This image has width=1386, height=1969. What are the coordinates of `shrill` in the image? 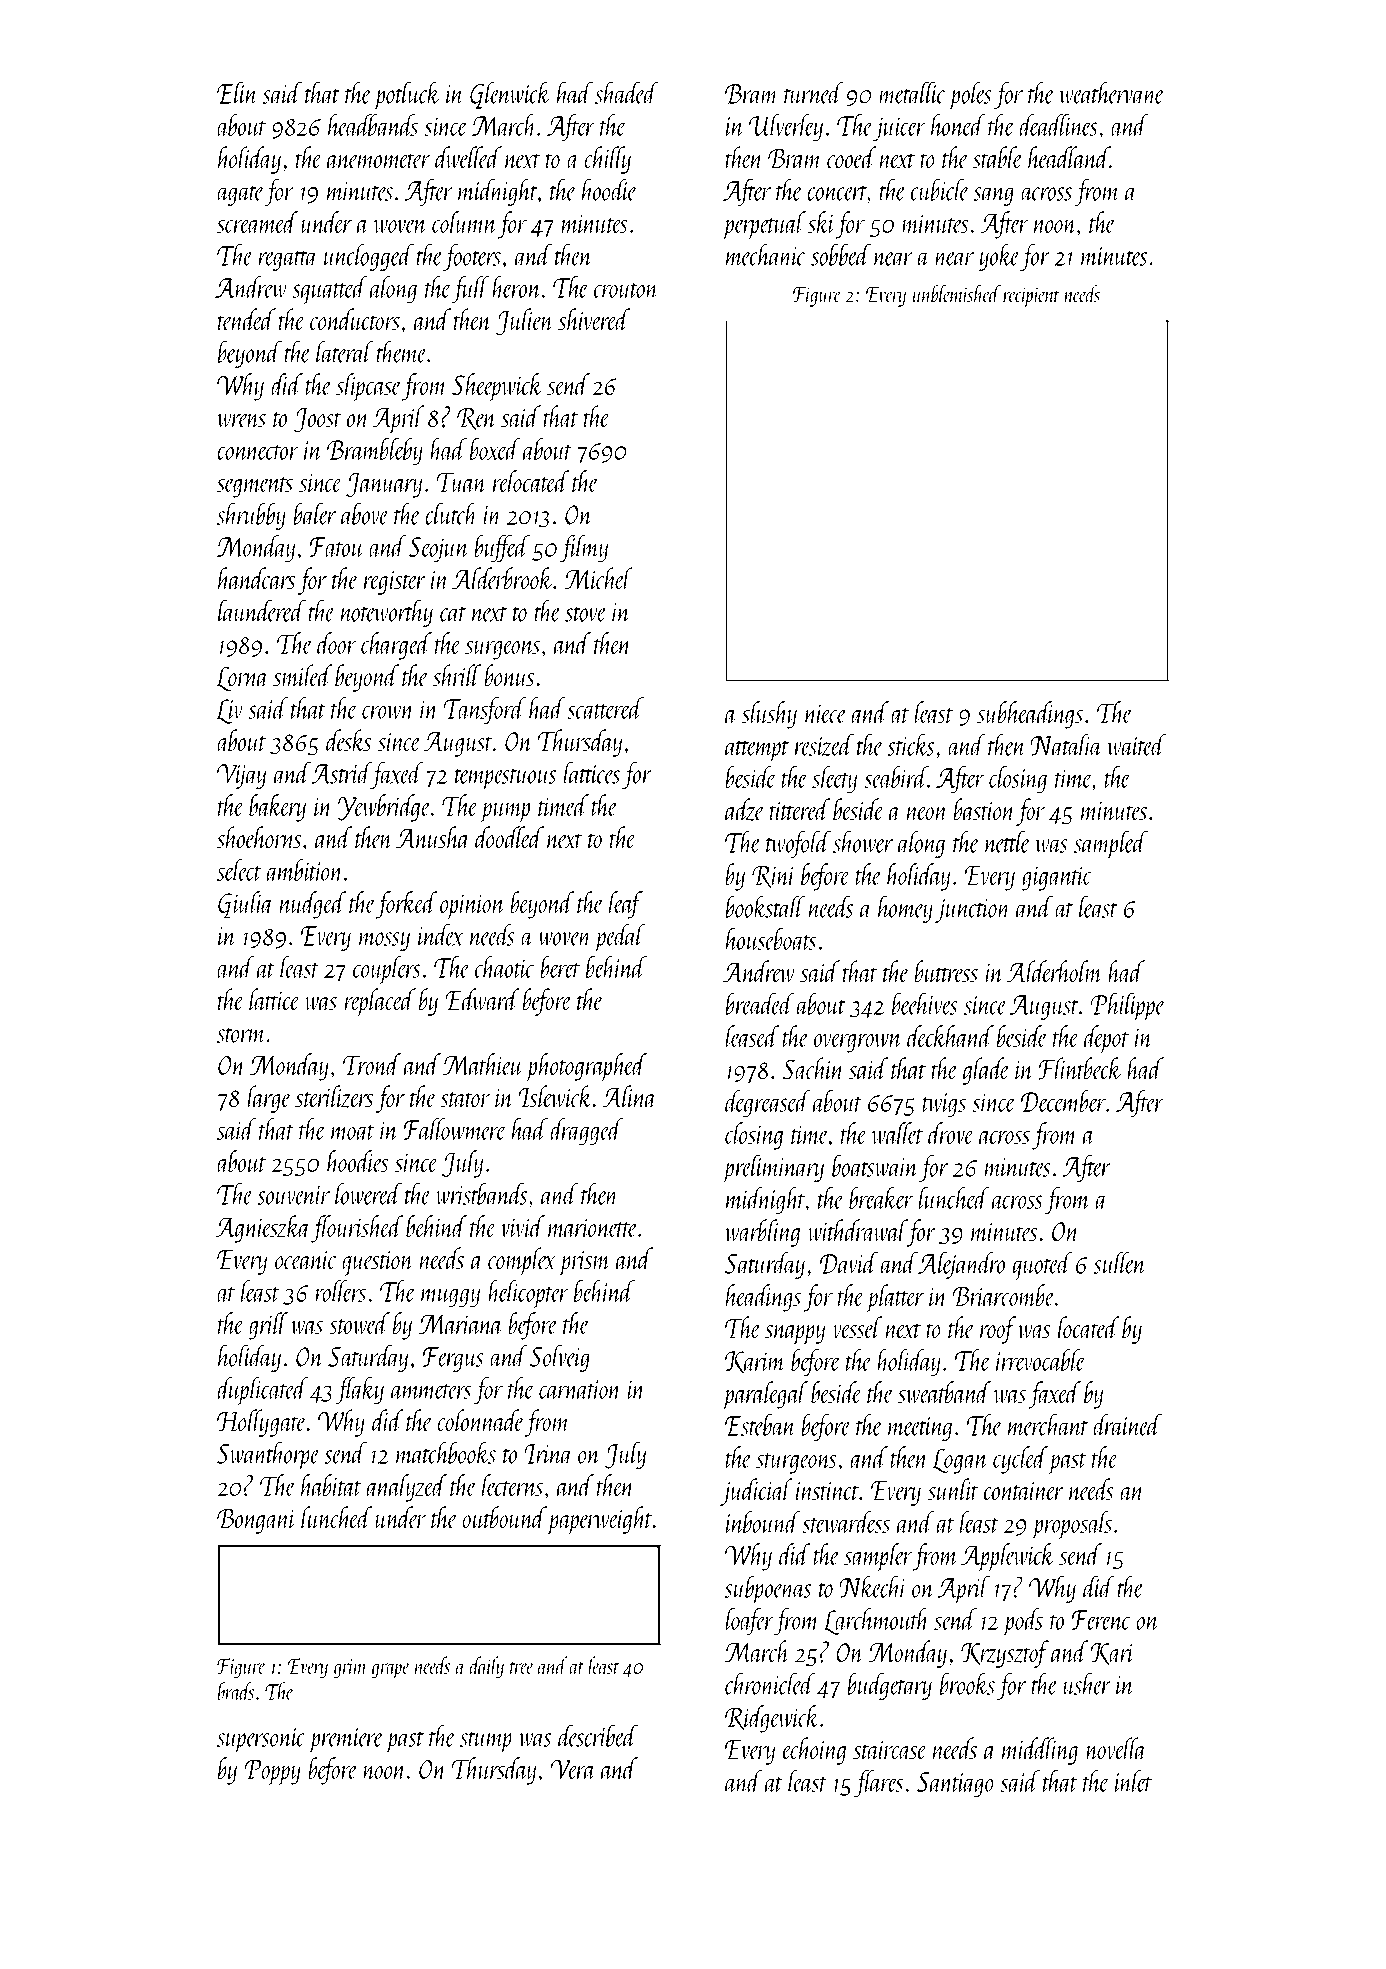 It's located at (457, 675).
